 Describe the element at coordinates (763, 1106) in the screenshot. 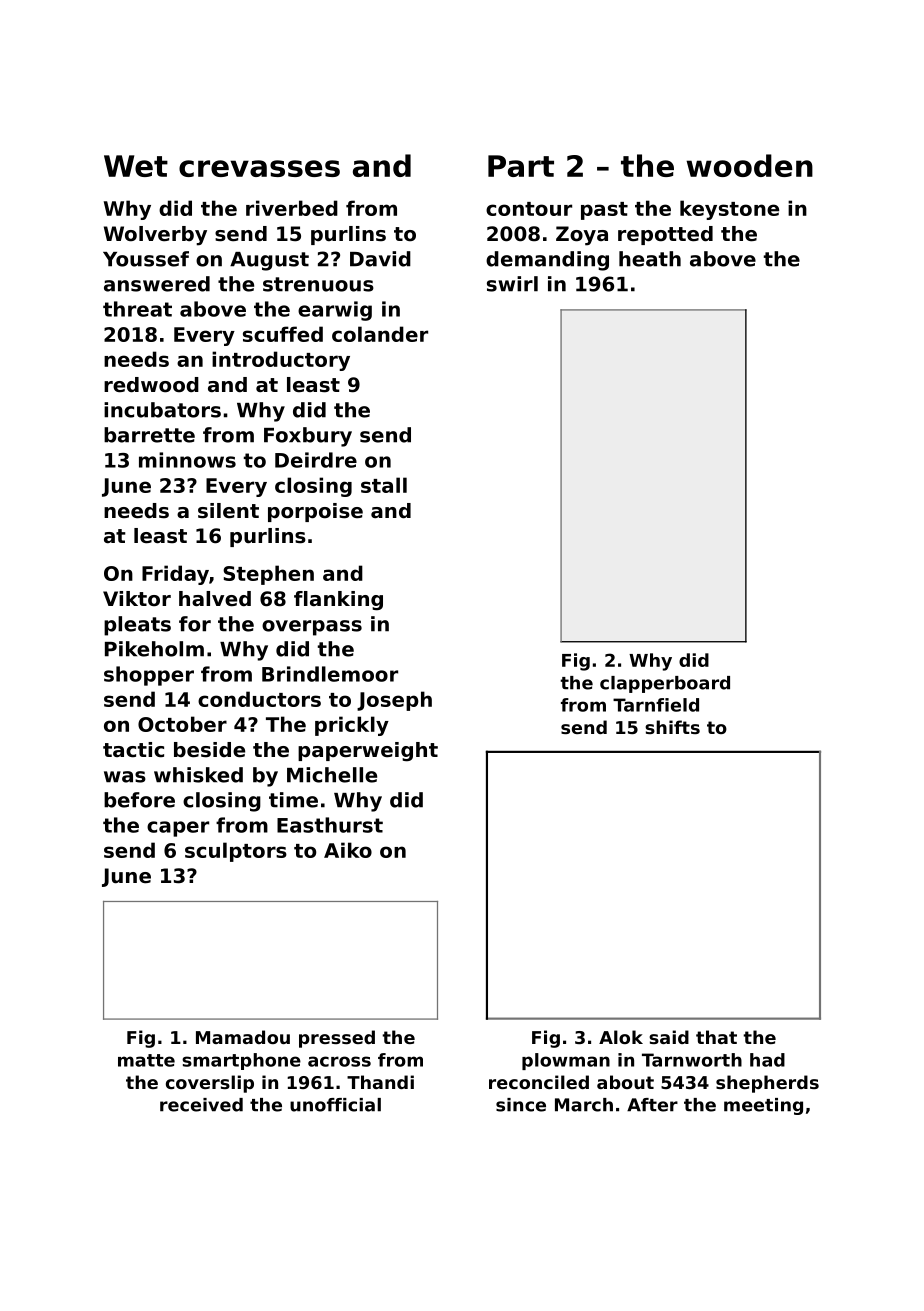

I see `meeting` at that location.
